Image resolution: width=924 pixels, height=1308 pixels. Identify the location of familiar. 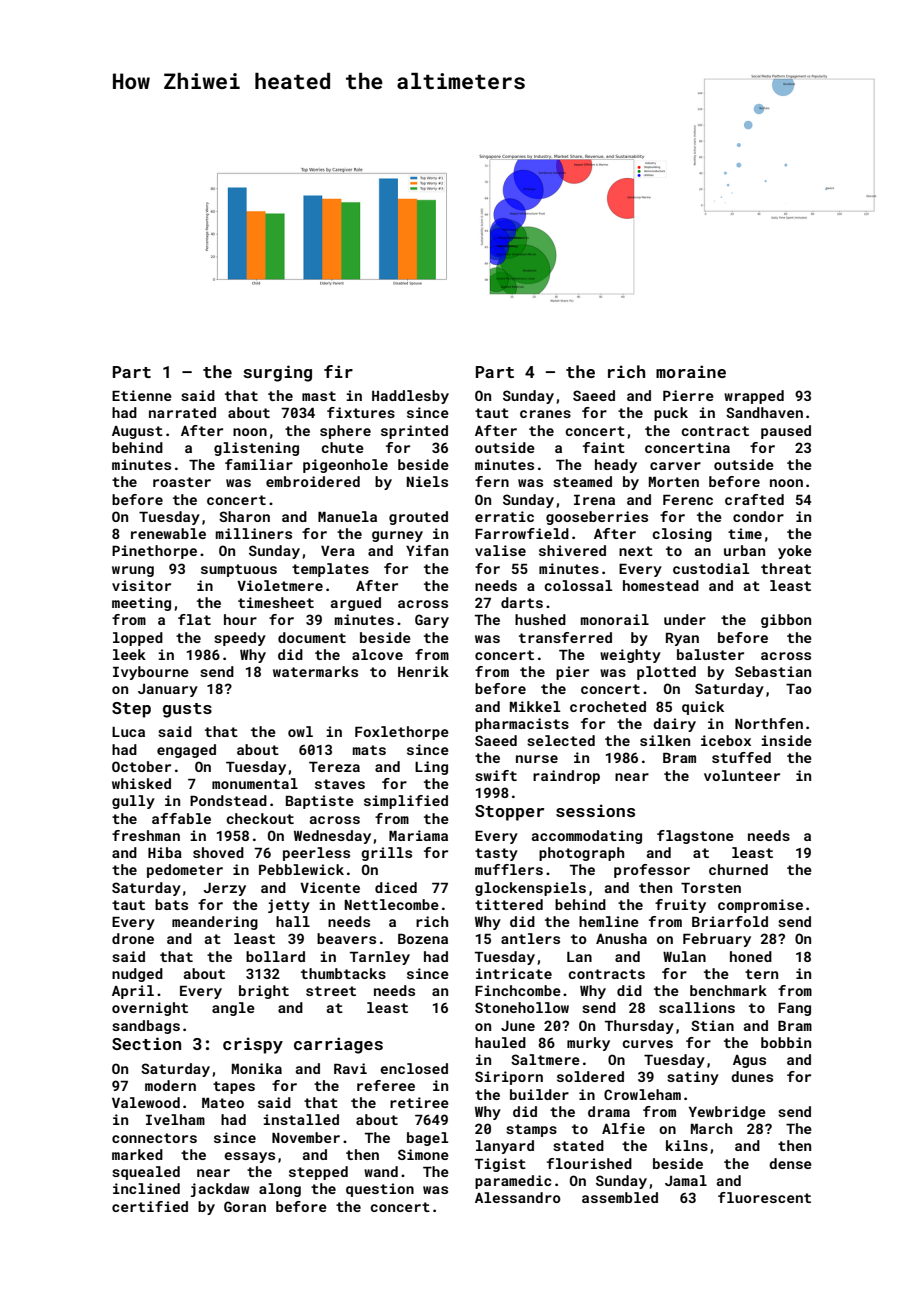
(259, 464).
